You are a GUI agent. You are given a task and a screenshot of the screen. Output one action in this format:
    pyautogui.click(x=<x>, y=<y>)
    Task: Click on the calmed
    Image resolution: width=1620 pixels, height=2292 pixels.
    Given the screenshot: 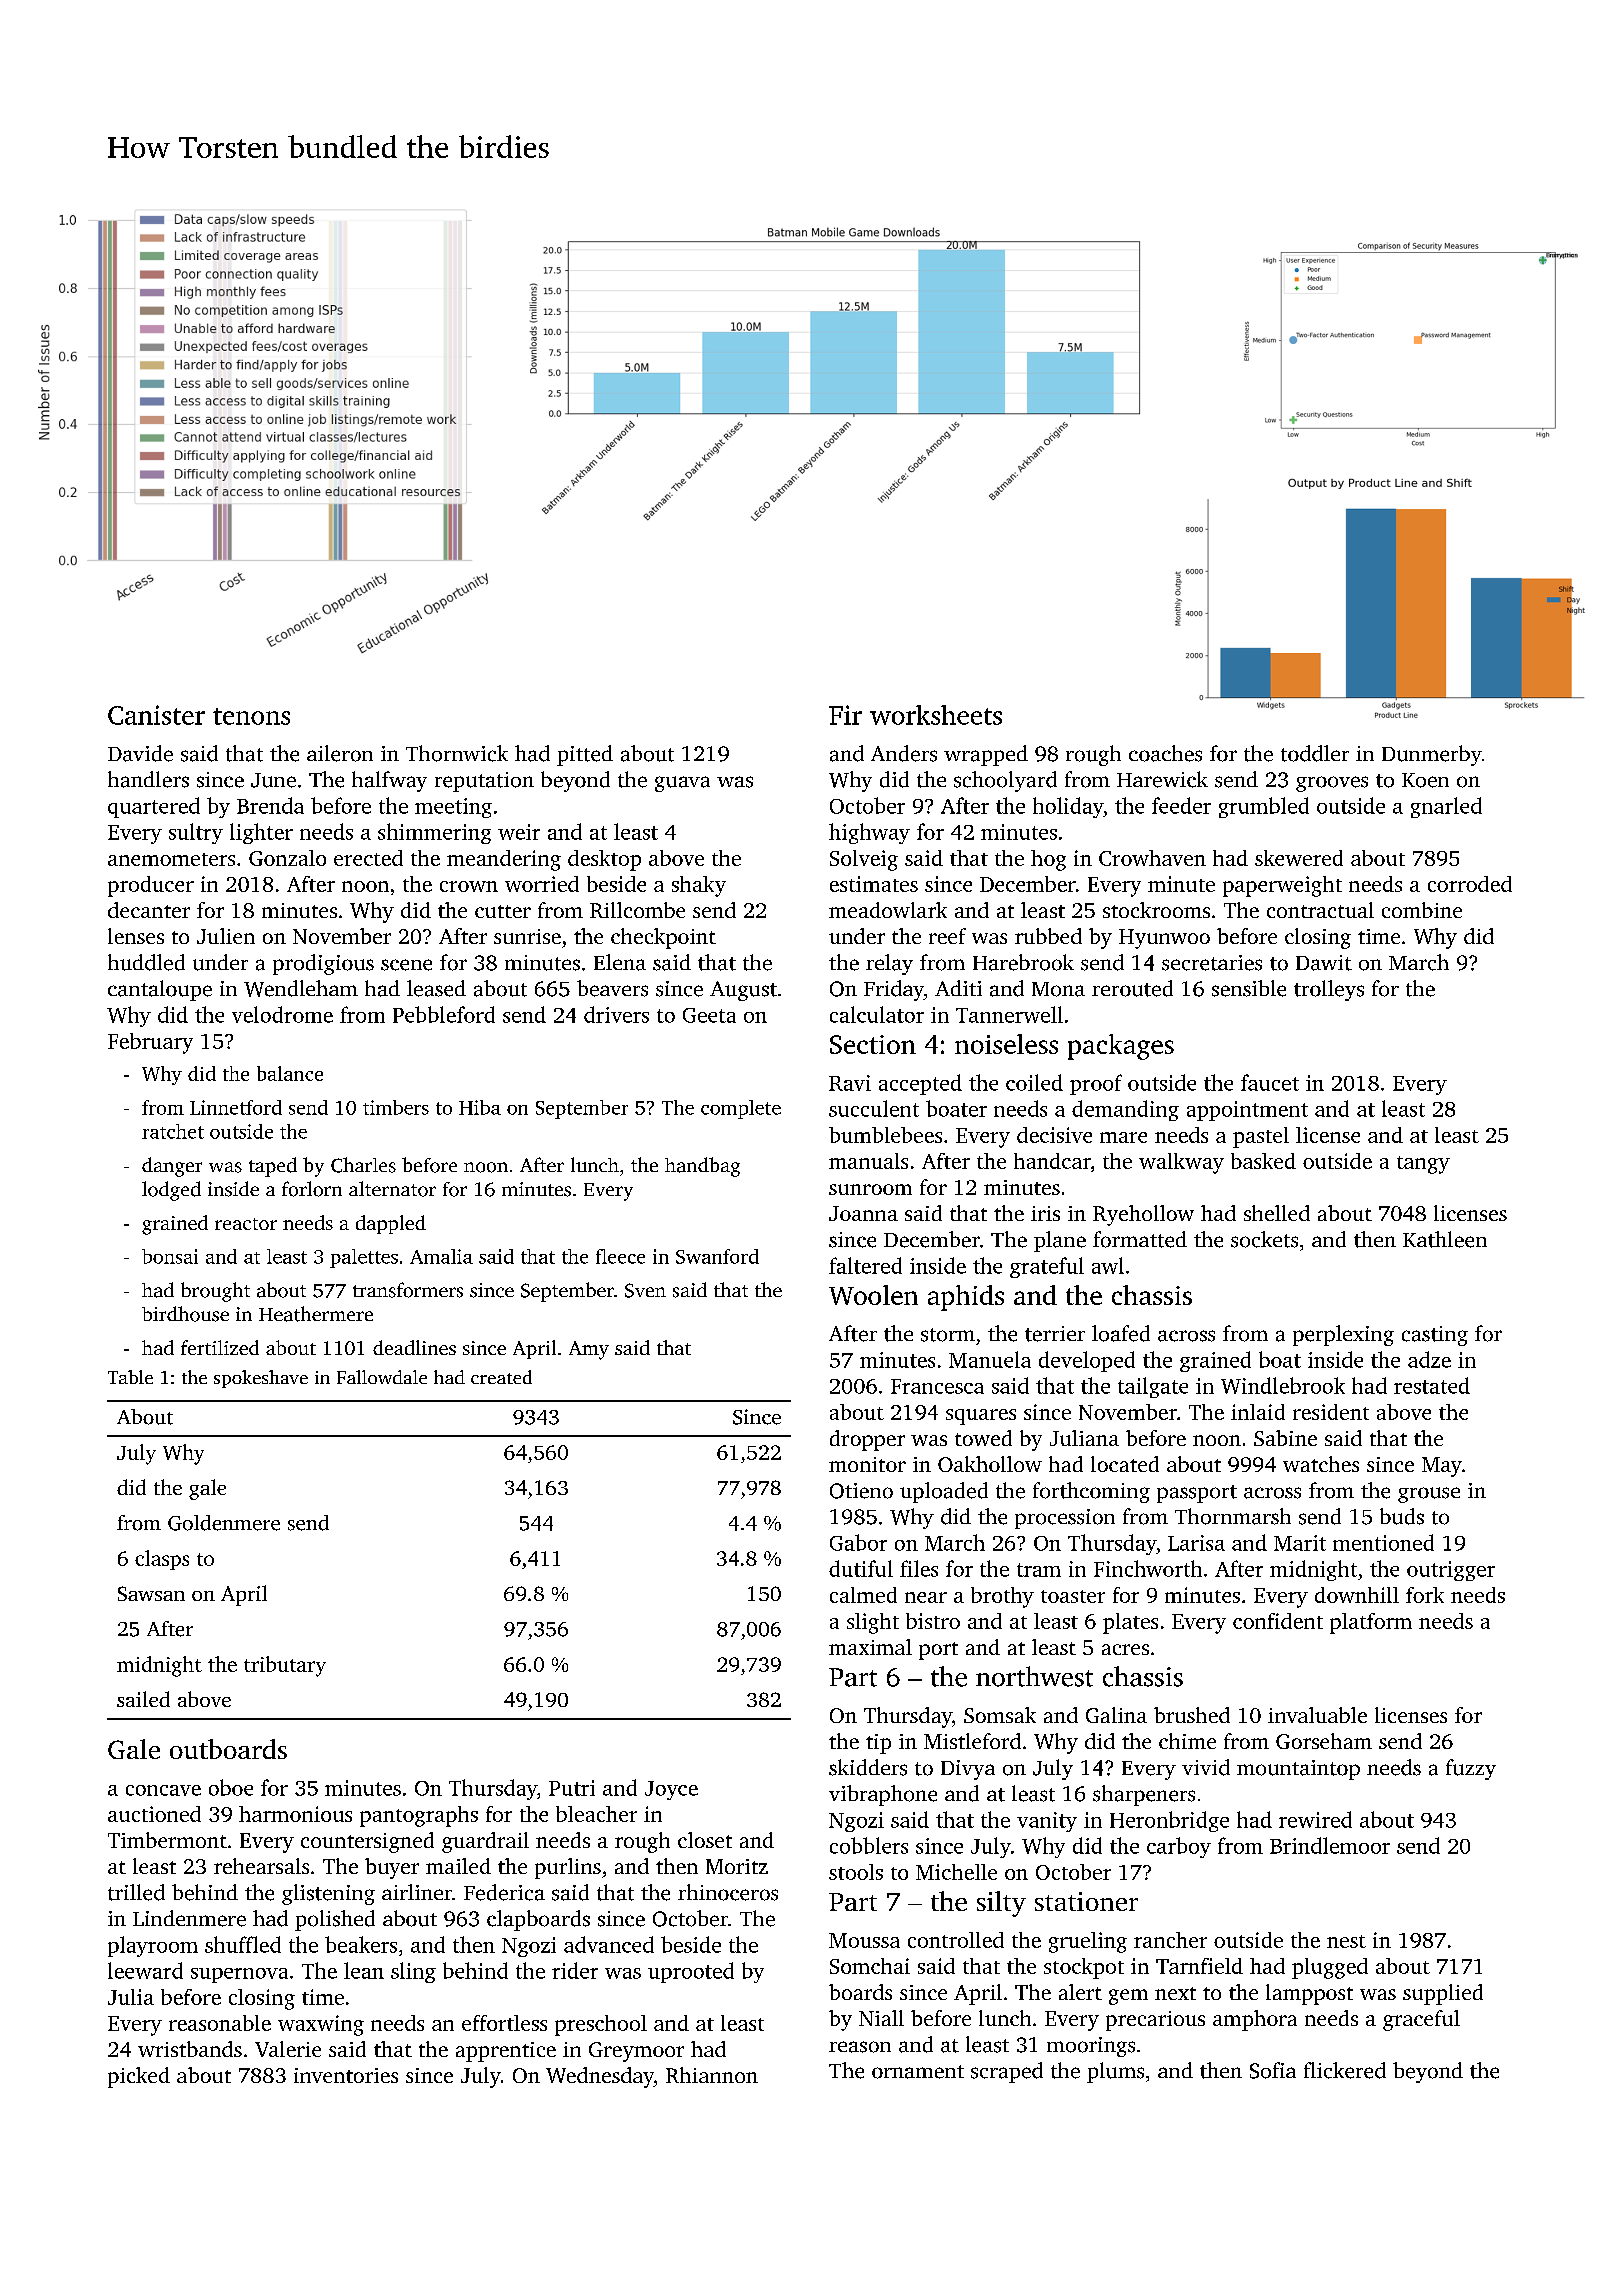 What is the action you would take?
    pyautogui.click(x=863, y=1595)
